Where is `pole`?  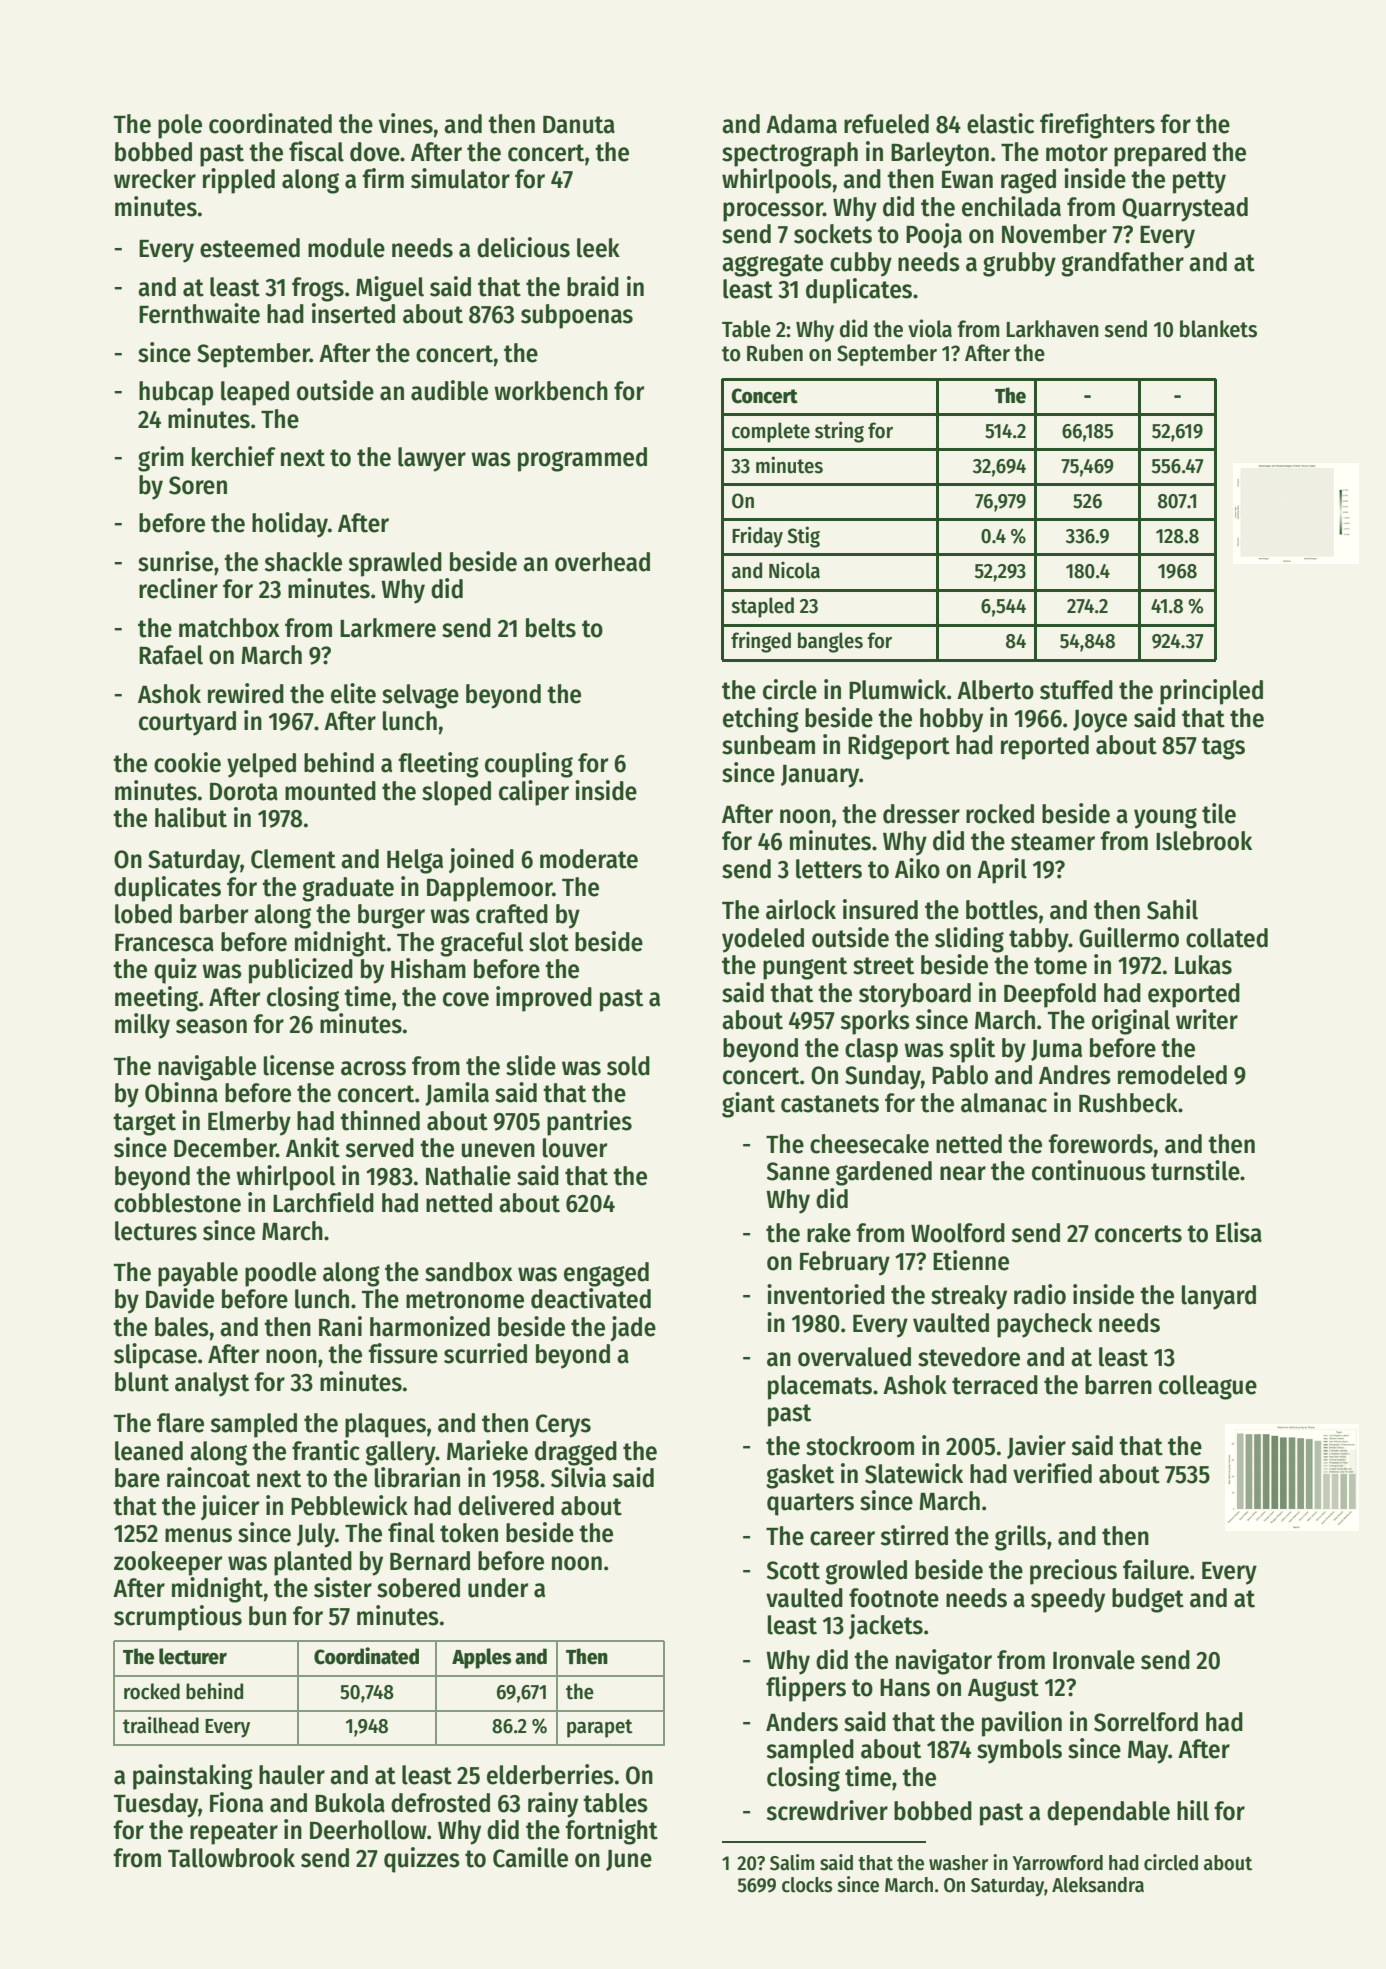
pole is located at coordinates (180, 126).
